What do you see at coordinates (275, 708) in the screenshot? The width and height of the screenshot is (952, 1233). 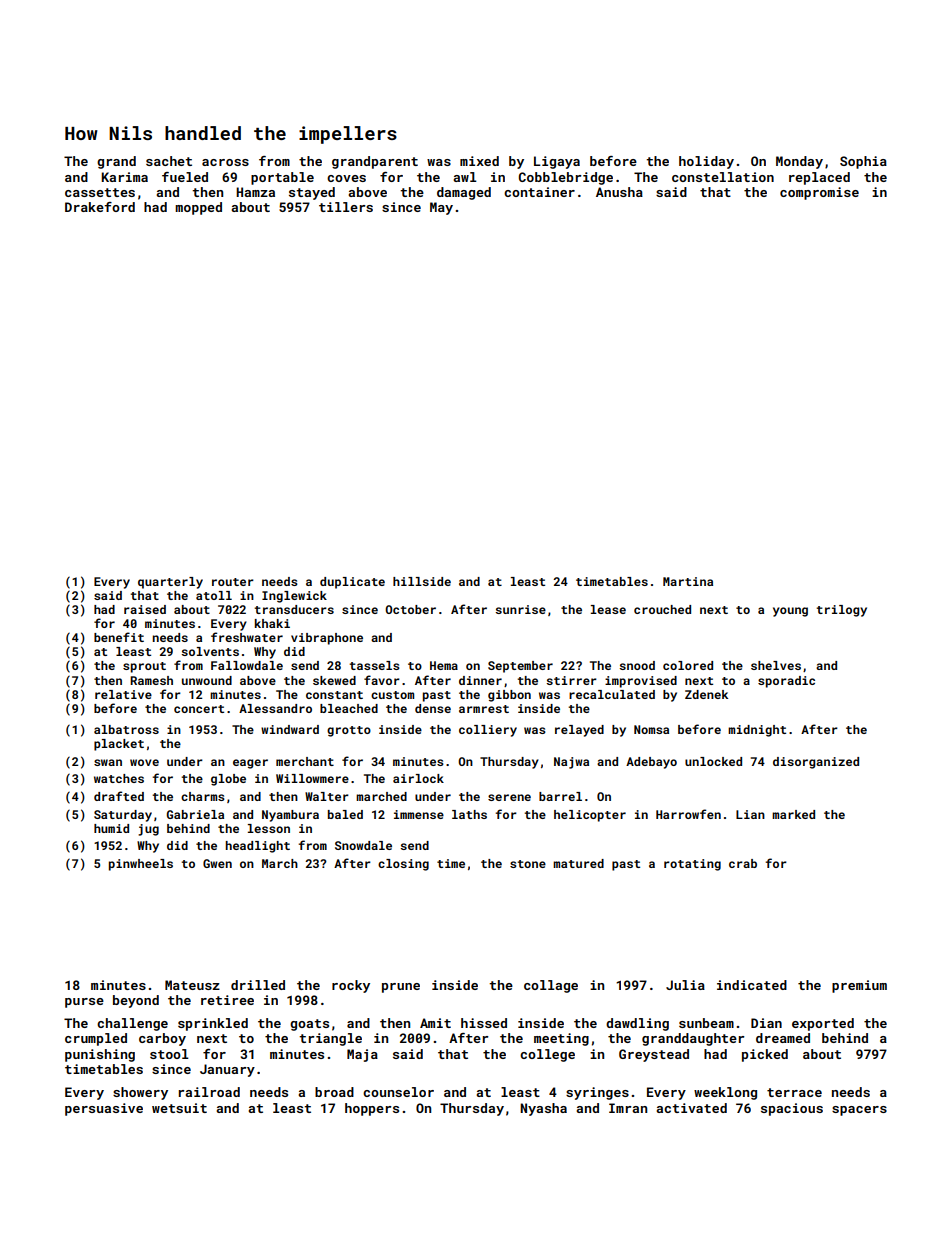 I see `Alessandro` at bounding box center [275, 708].
